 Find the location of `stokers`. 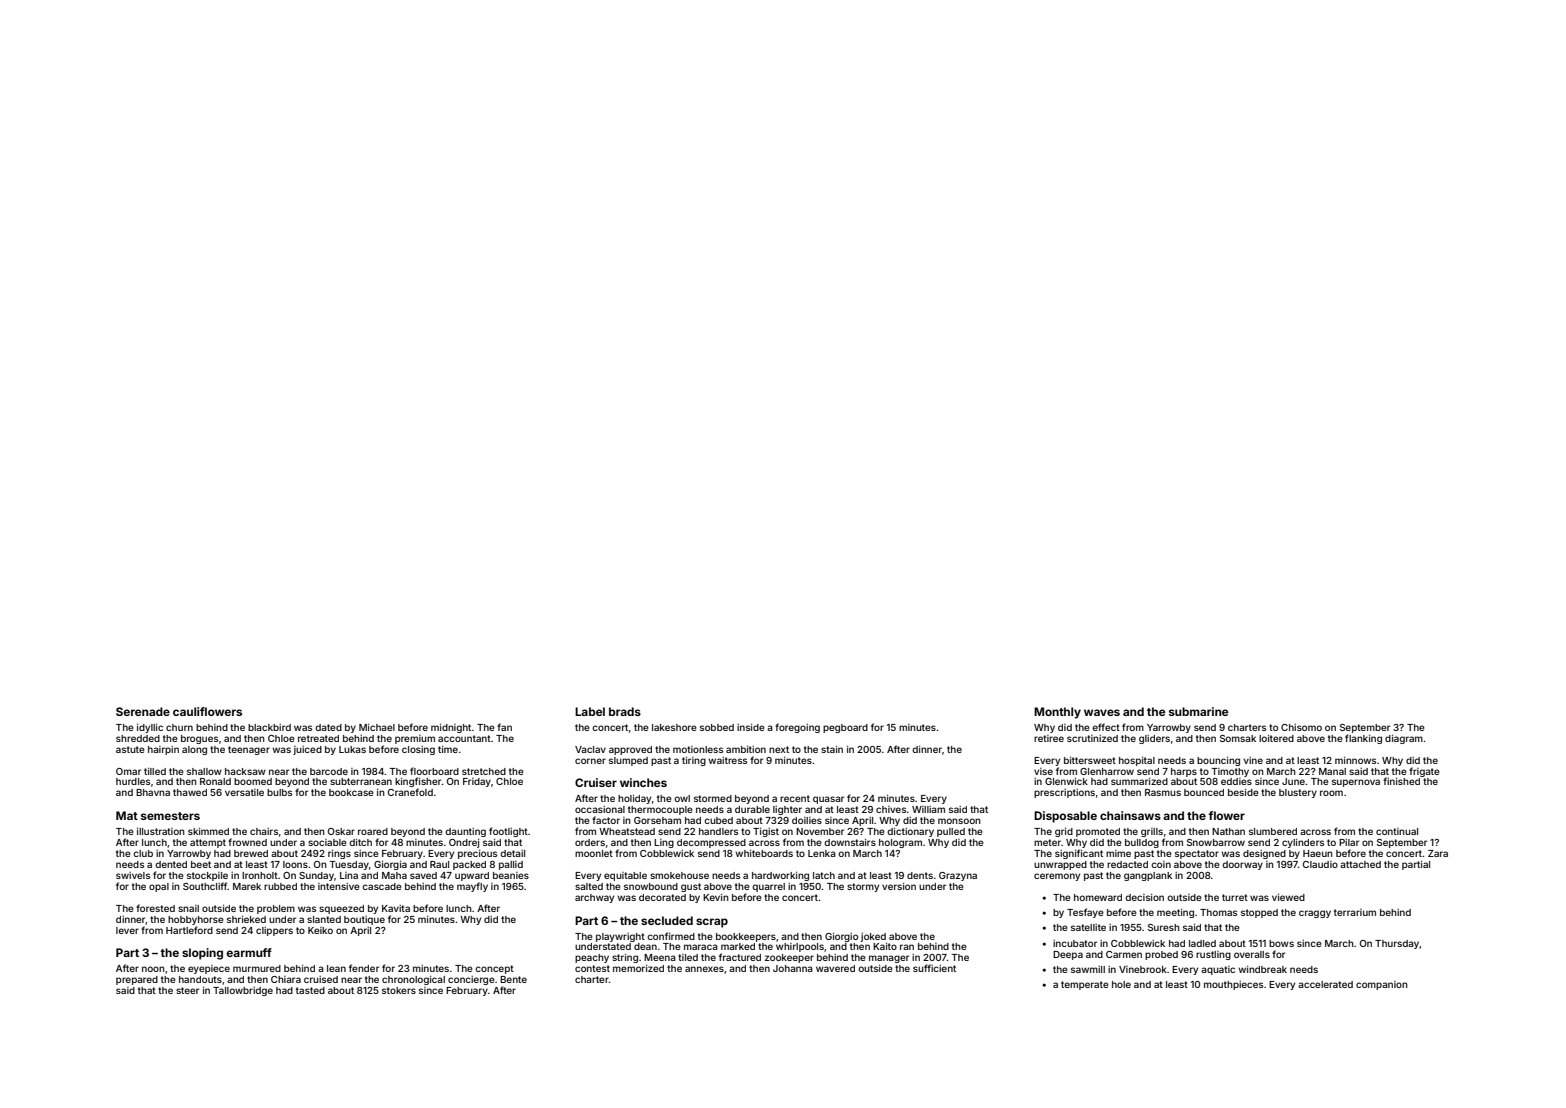

stokers is located at coordinates (399, 990).
